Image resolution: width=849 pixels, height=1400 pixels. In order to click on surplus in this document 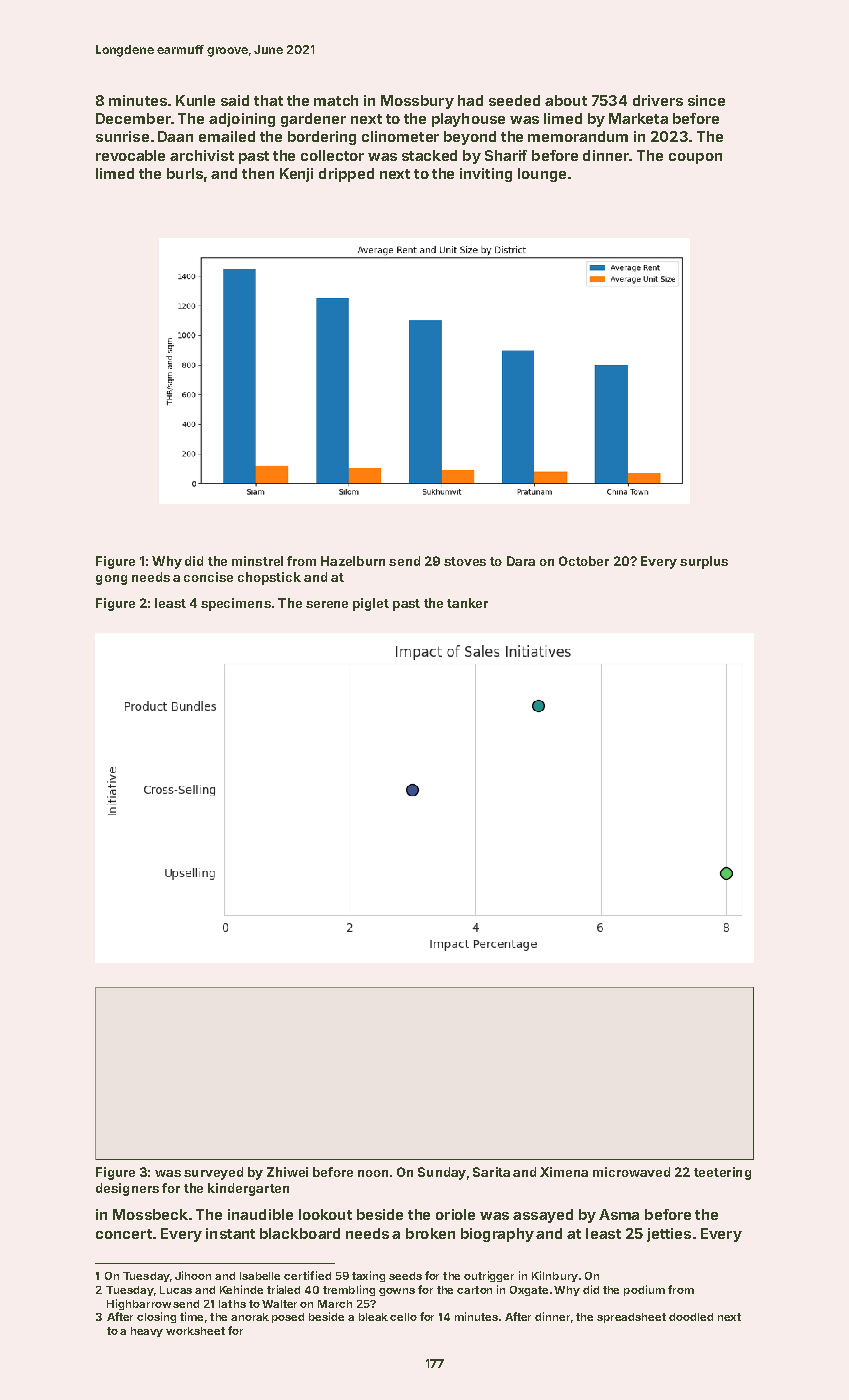, I will do `click(704, 562)`.
